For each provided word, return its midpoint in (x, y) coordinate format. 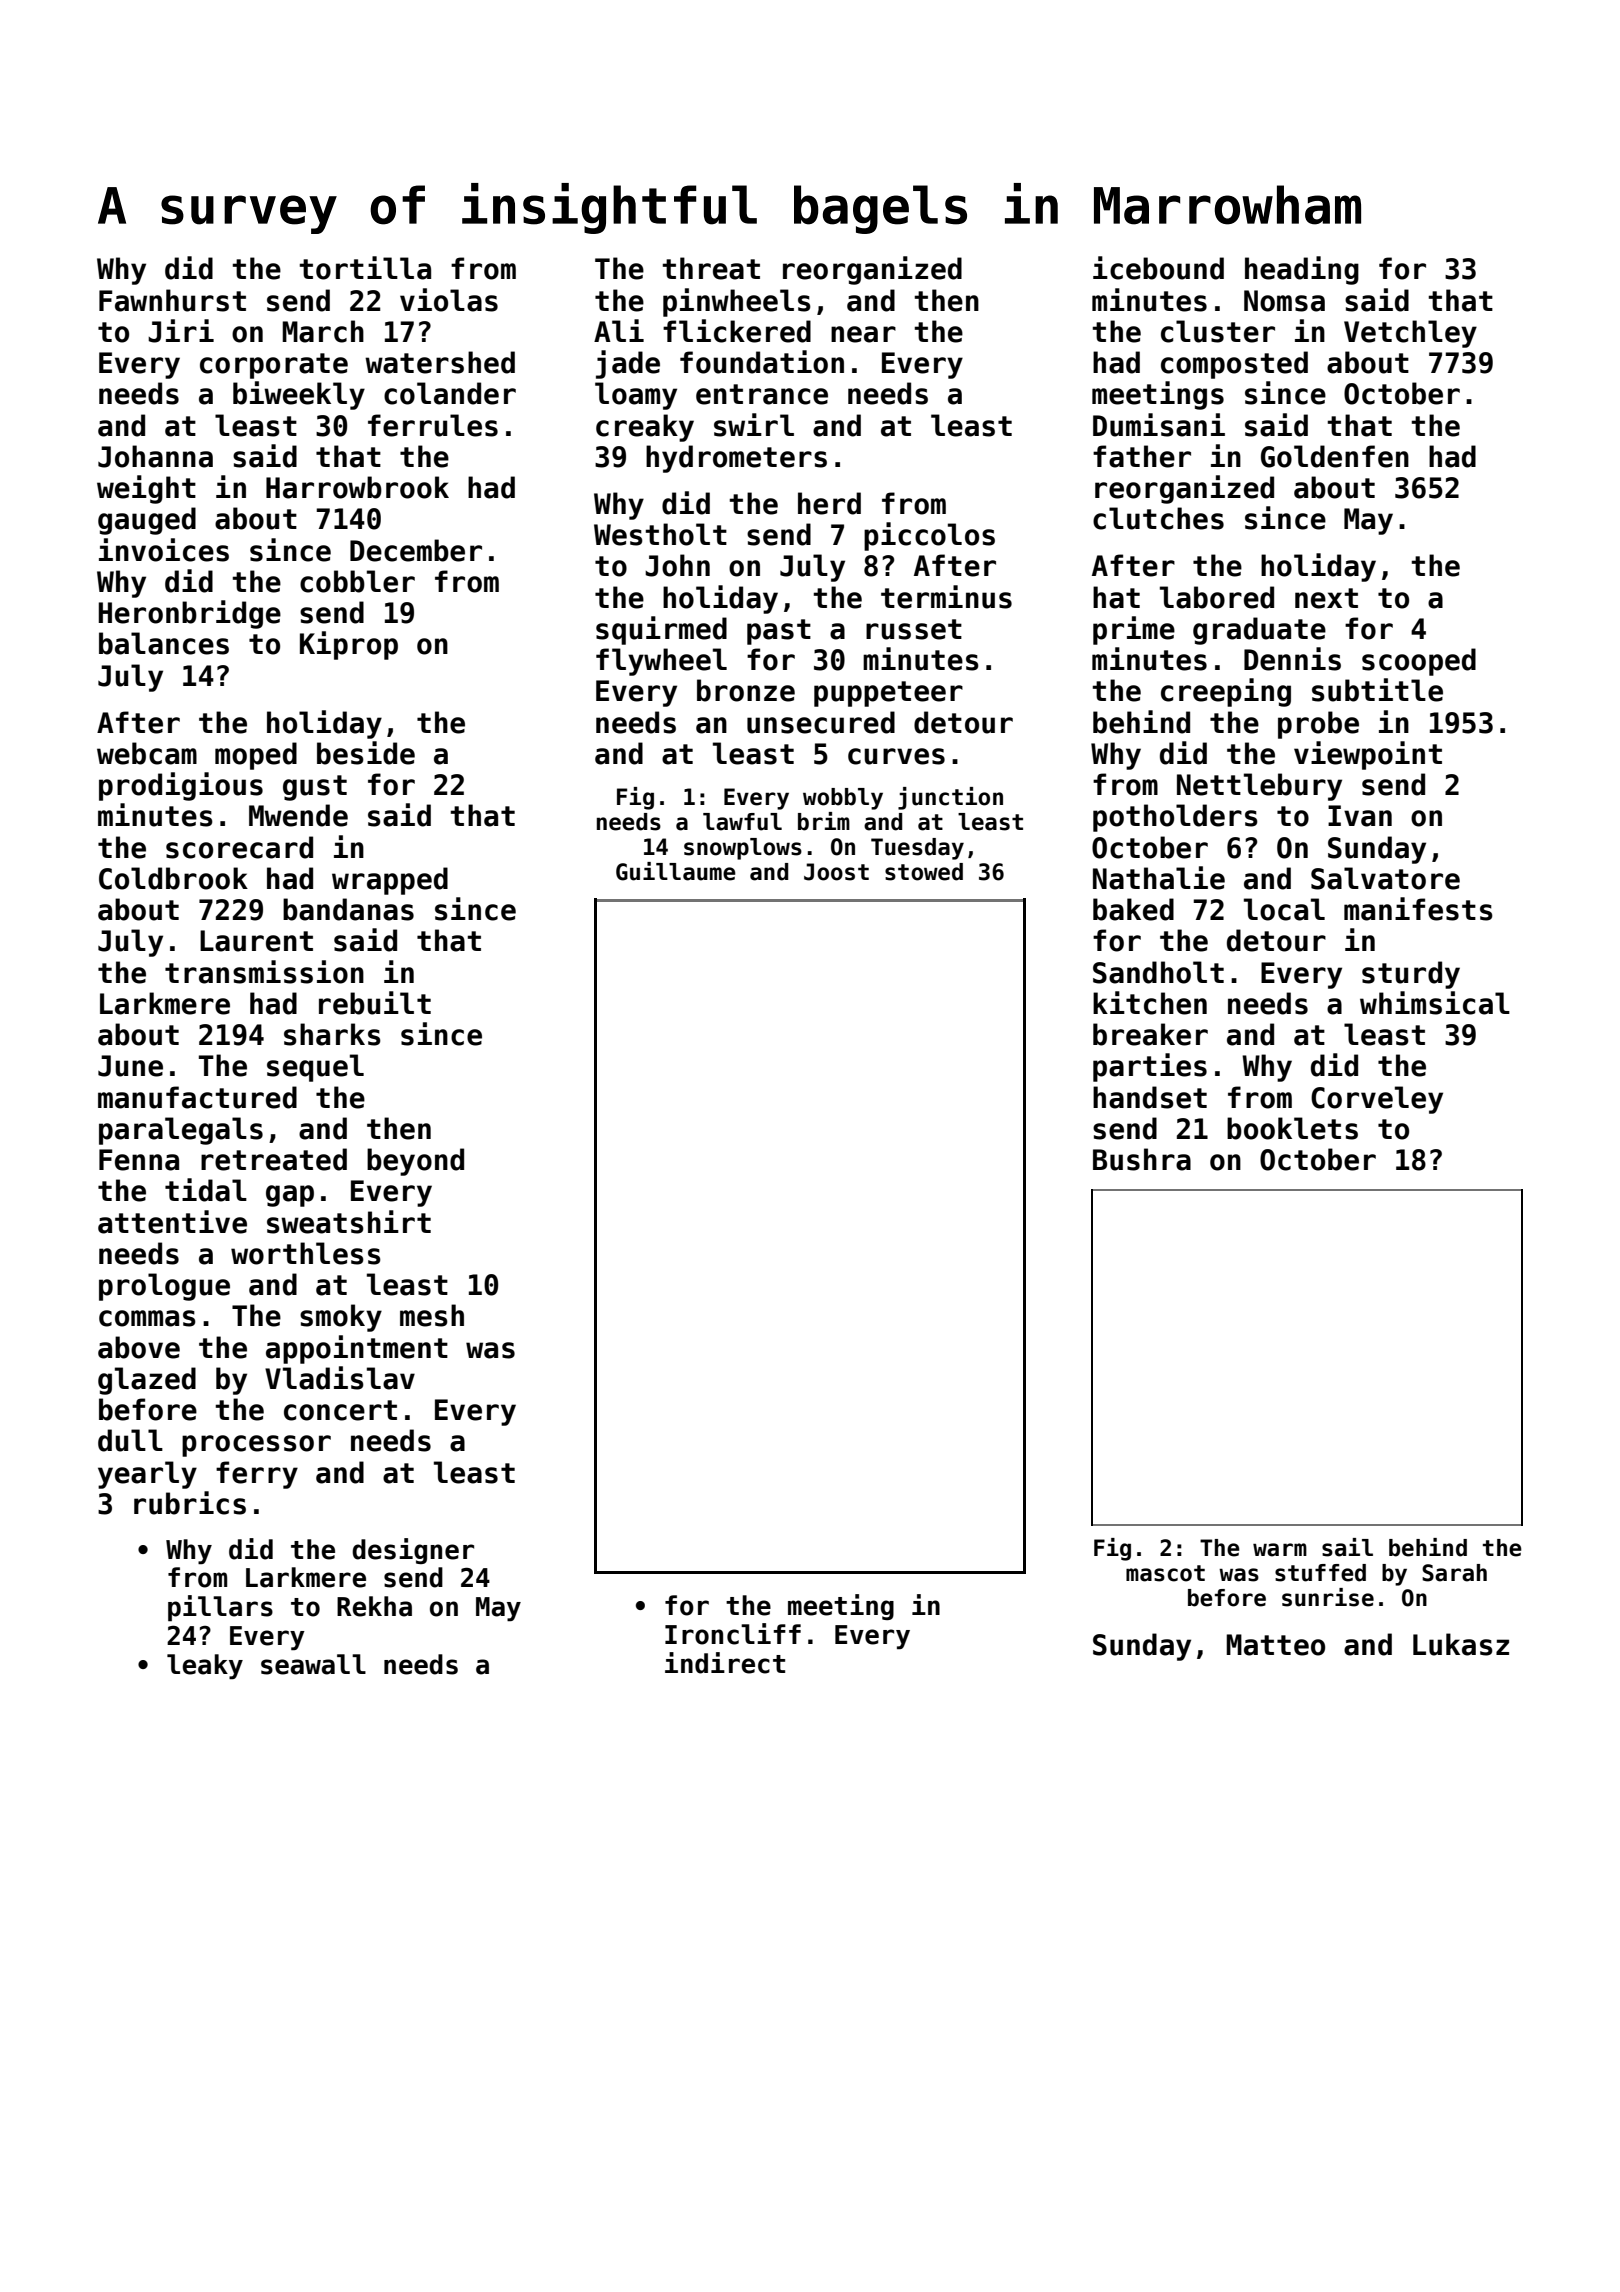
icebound (1158, 268)
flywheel (661, 662)
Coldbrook (173, 878)
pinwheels (737, 302)
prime (1134, 630)
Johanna (155, 456)
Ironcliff (733, 1634)
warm (1280, 1550)
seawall (313, 1664)
